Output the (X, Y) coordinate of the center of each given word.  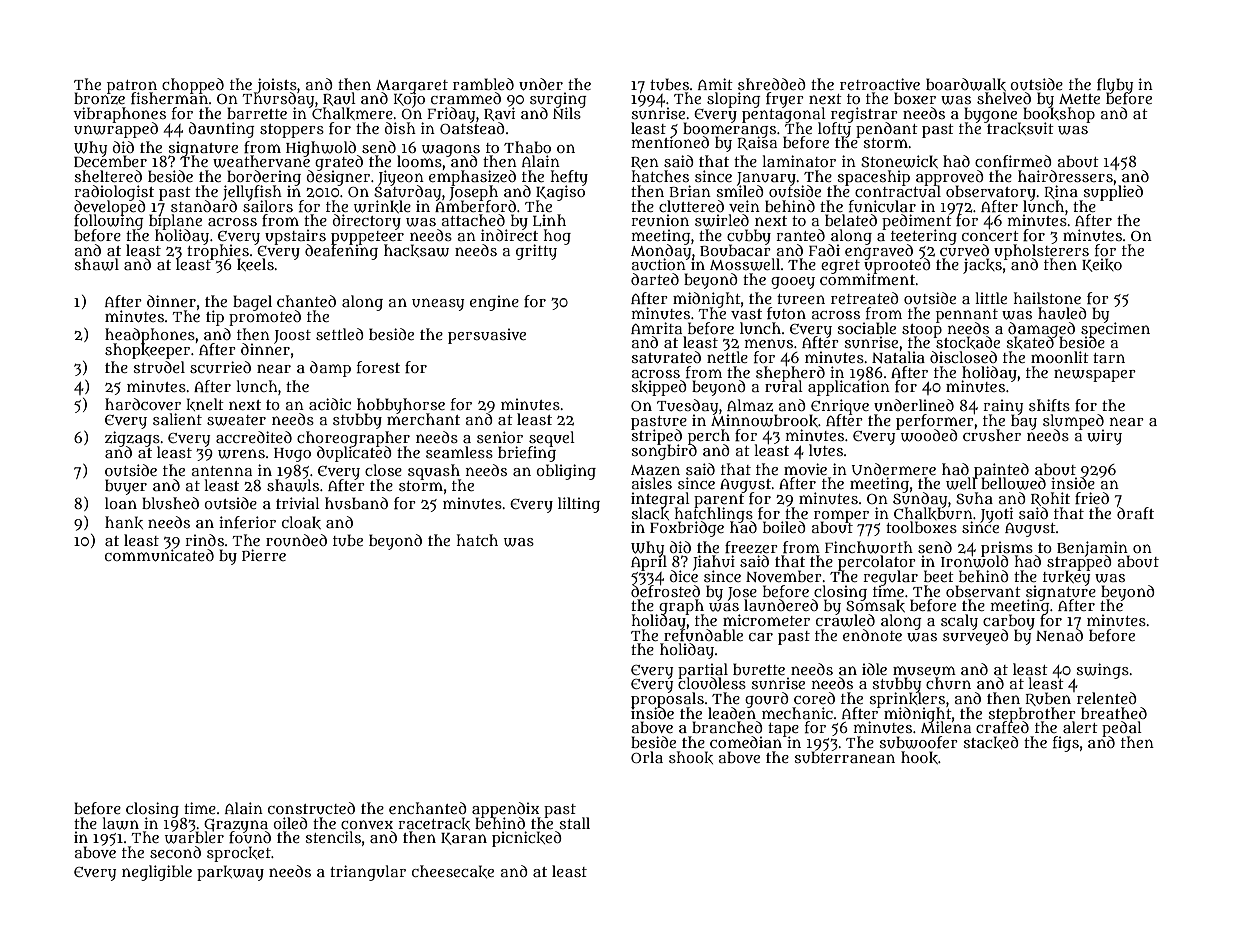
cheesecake (453, 871)
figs (1066, 744)
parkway (230, 873)
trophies (218, 251)
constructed (311, 808)
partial (703, 670)
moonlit (1060, 357)
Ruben (1048, 699)
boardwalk (966, 84)
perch (709, 436)
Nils (567, 113)
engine (494, 303)
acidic (330, 404)
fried (1092, 498)
